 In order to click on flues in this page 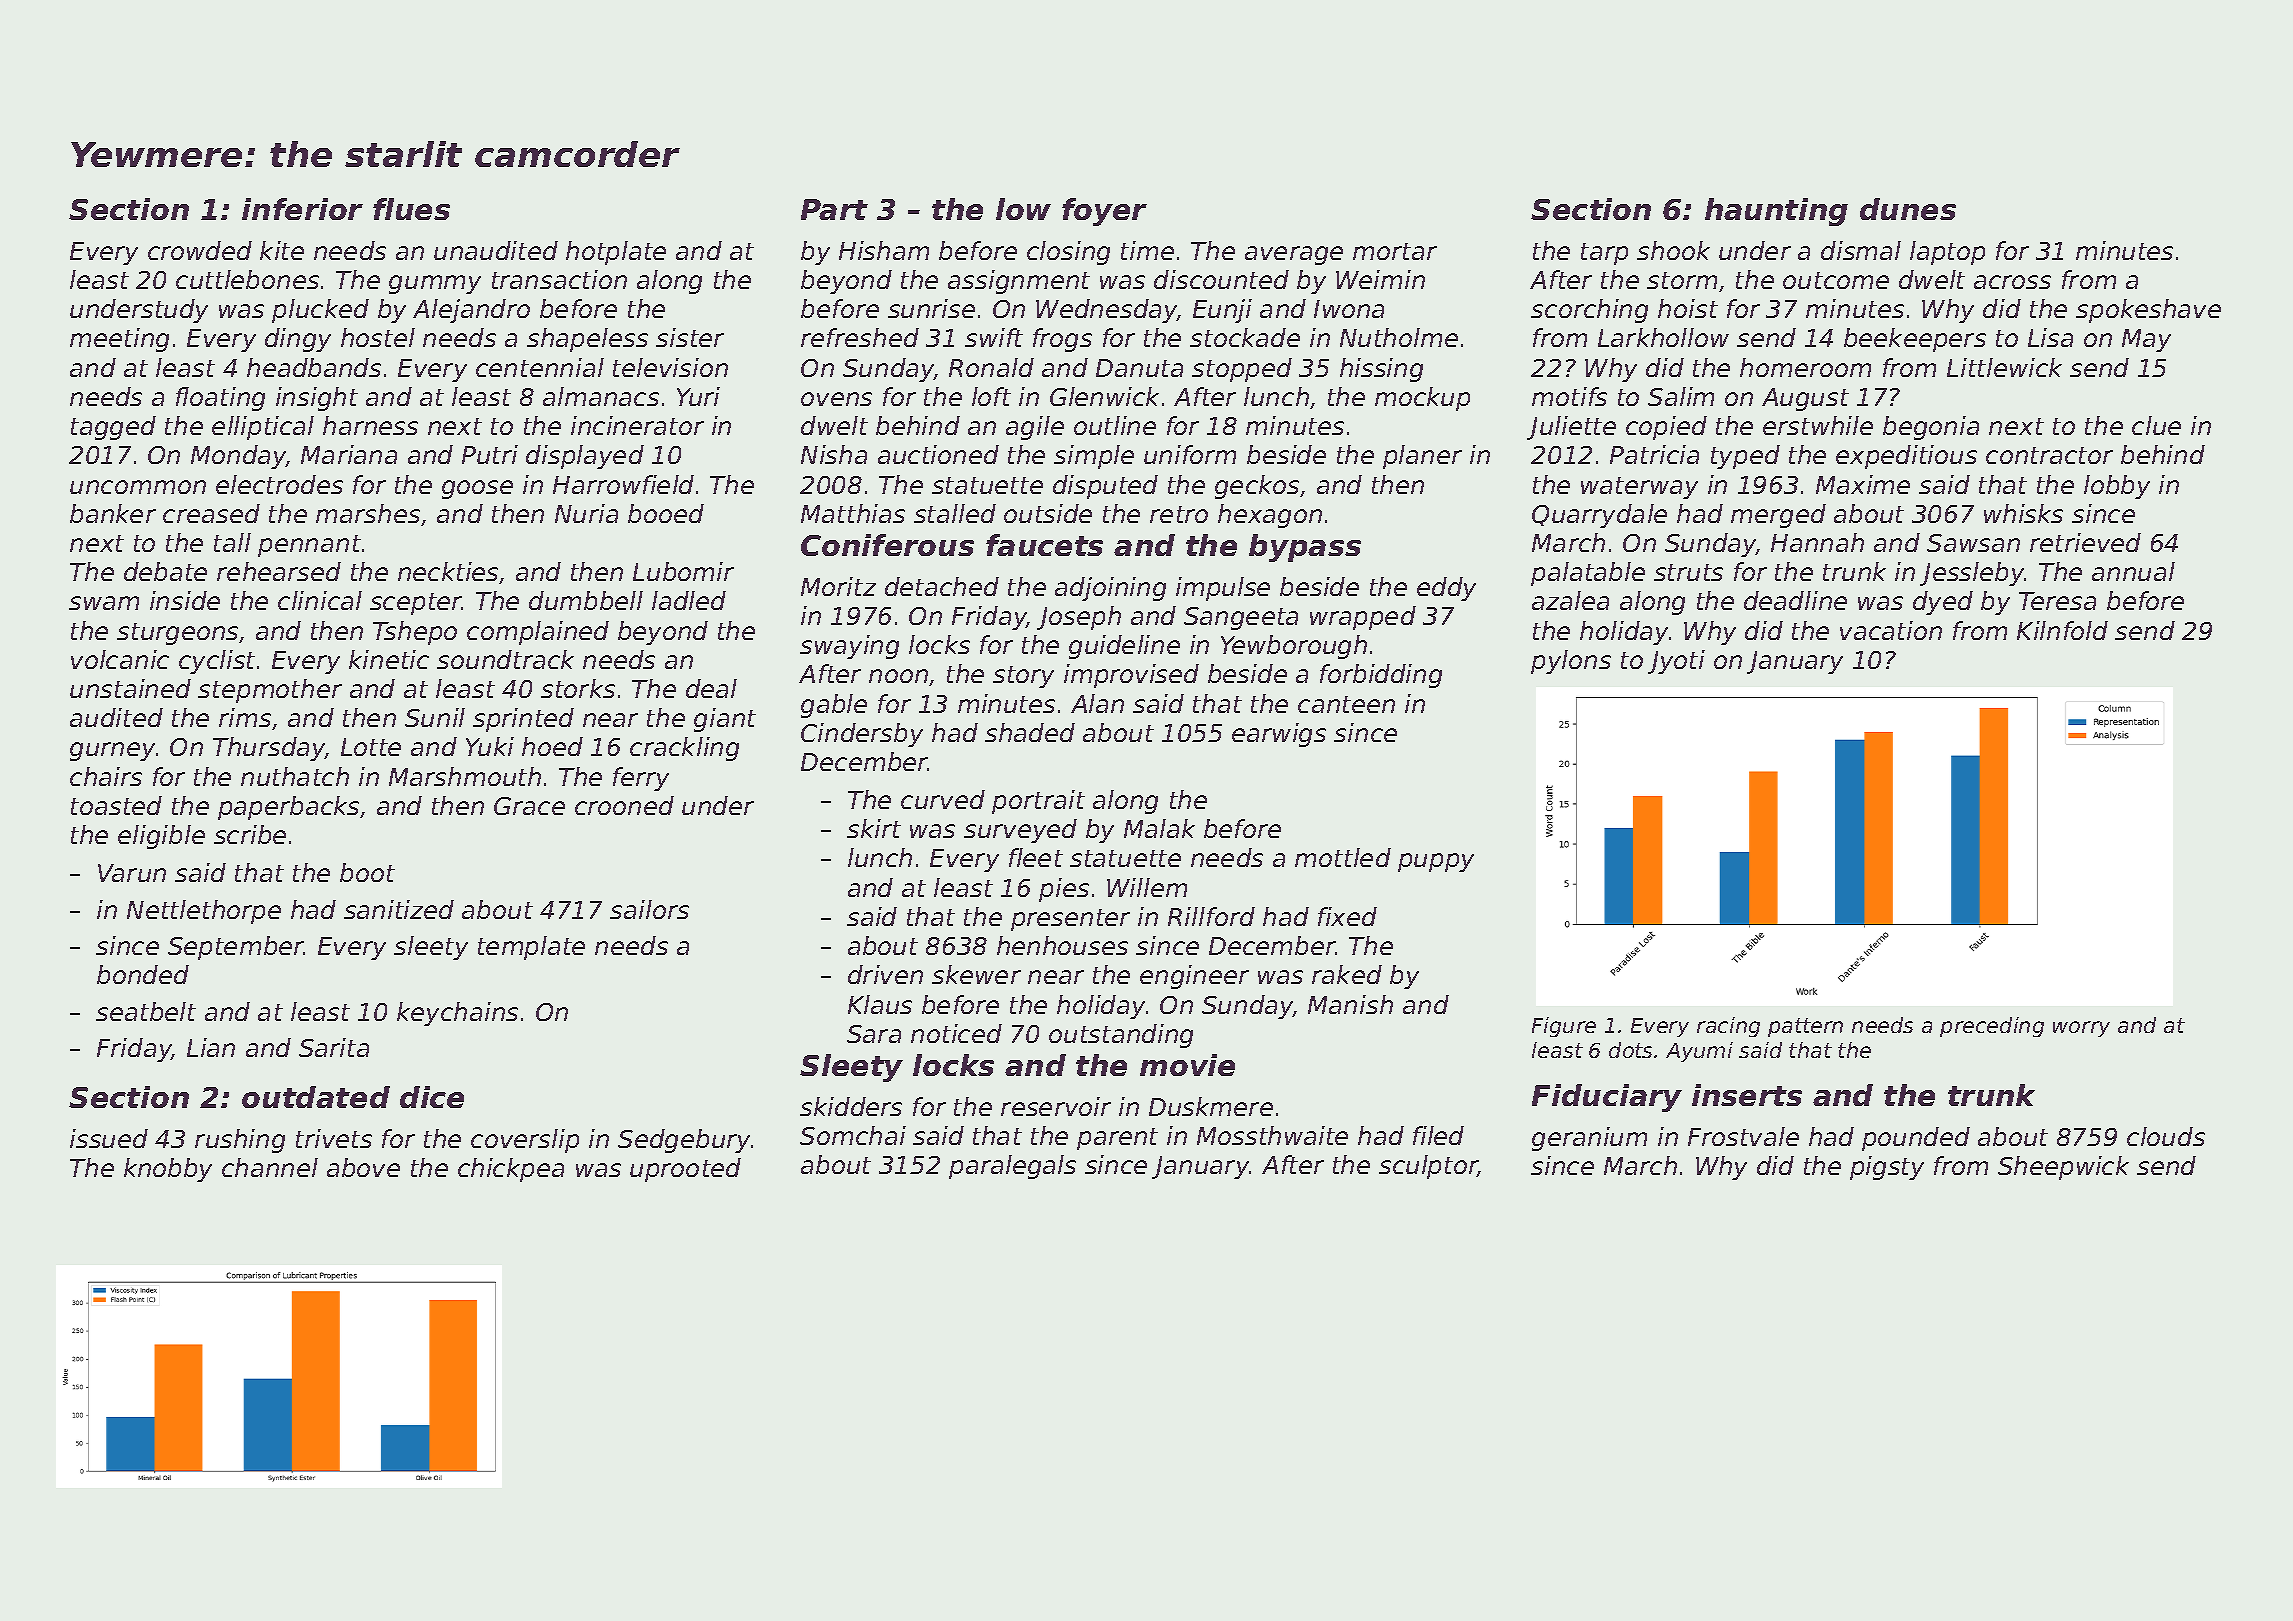, I will do `click(411, 209)`.
